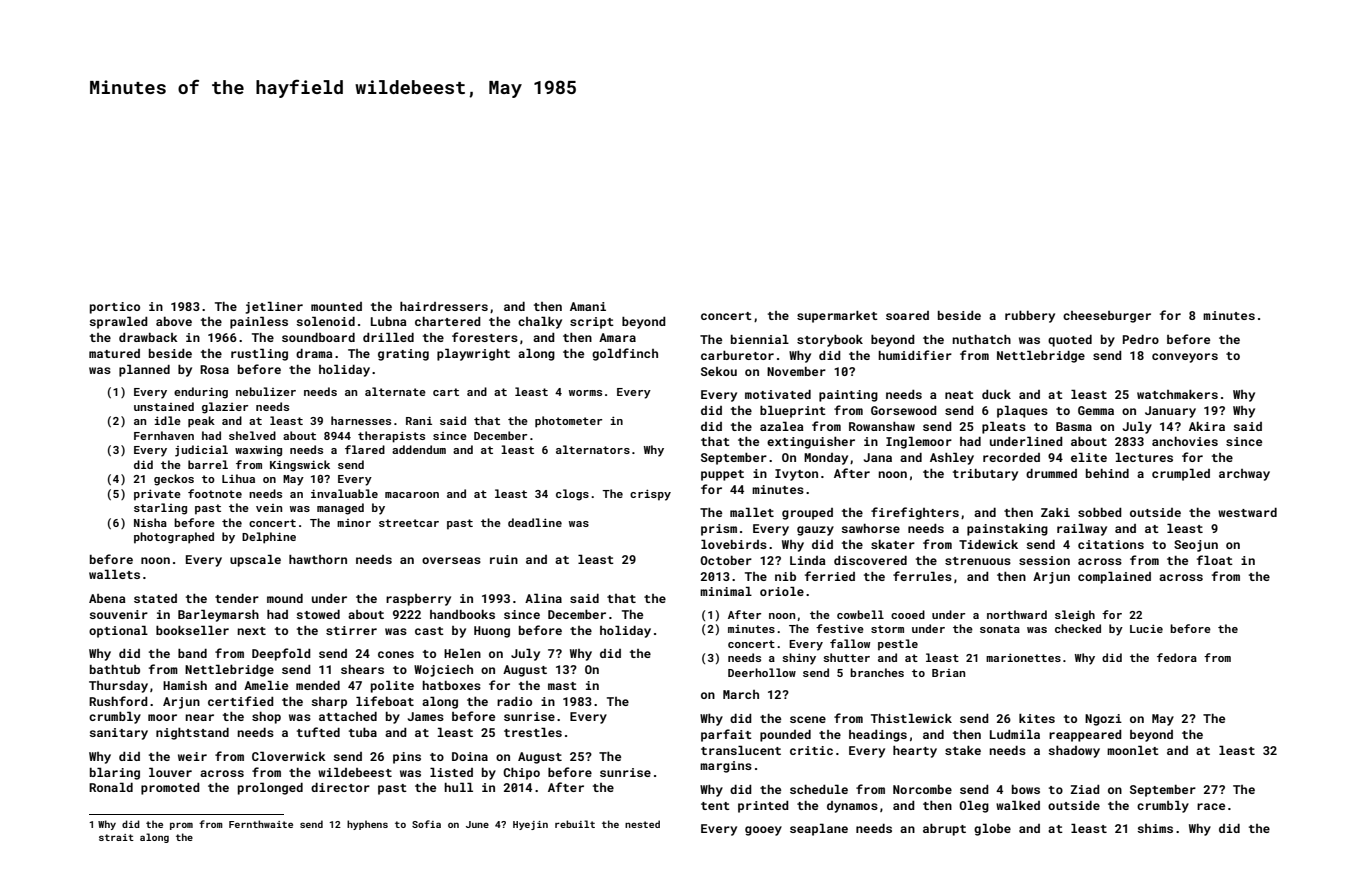 The width and height of the screenshot is (1372, 887). I want to click on Huong, so click(492, 632).
